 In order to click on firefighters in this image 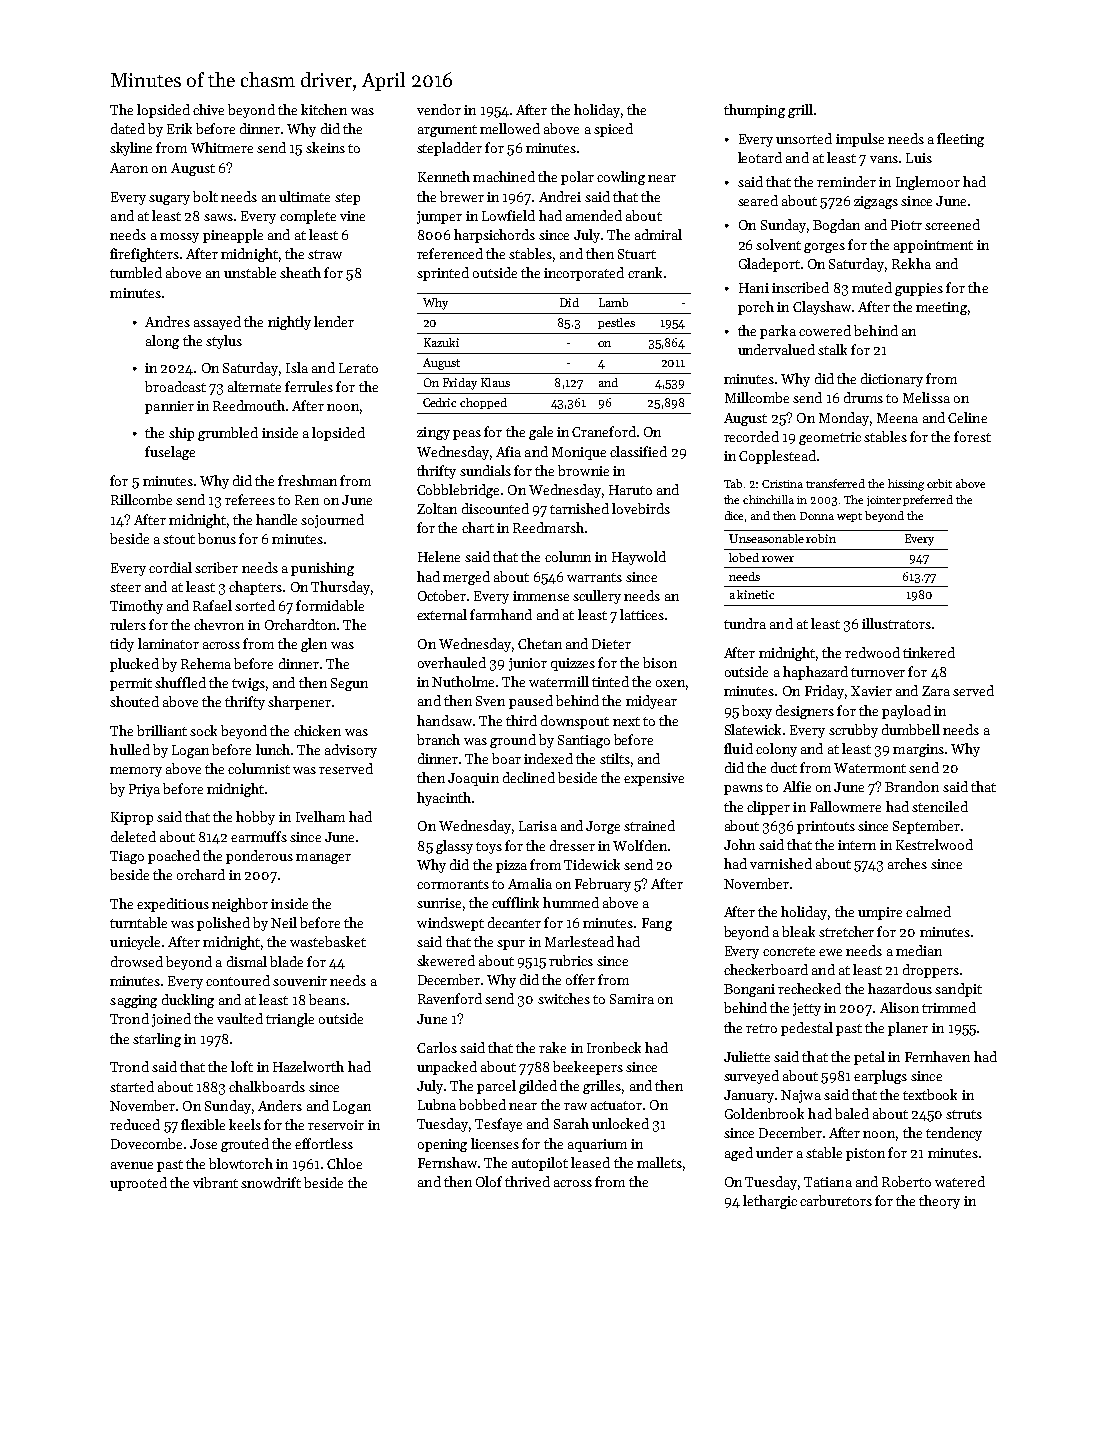, I will do `click(144, 255)`.
